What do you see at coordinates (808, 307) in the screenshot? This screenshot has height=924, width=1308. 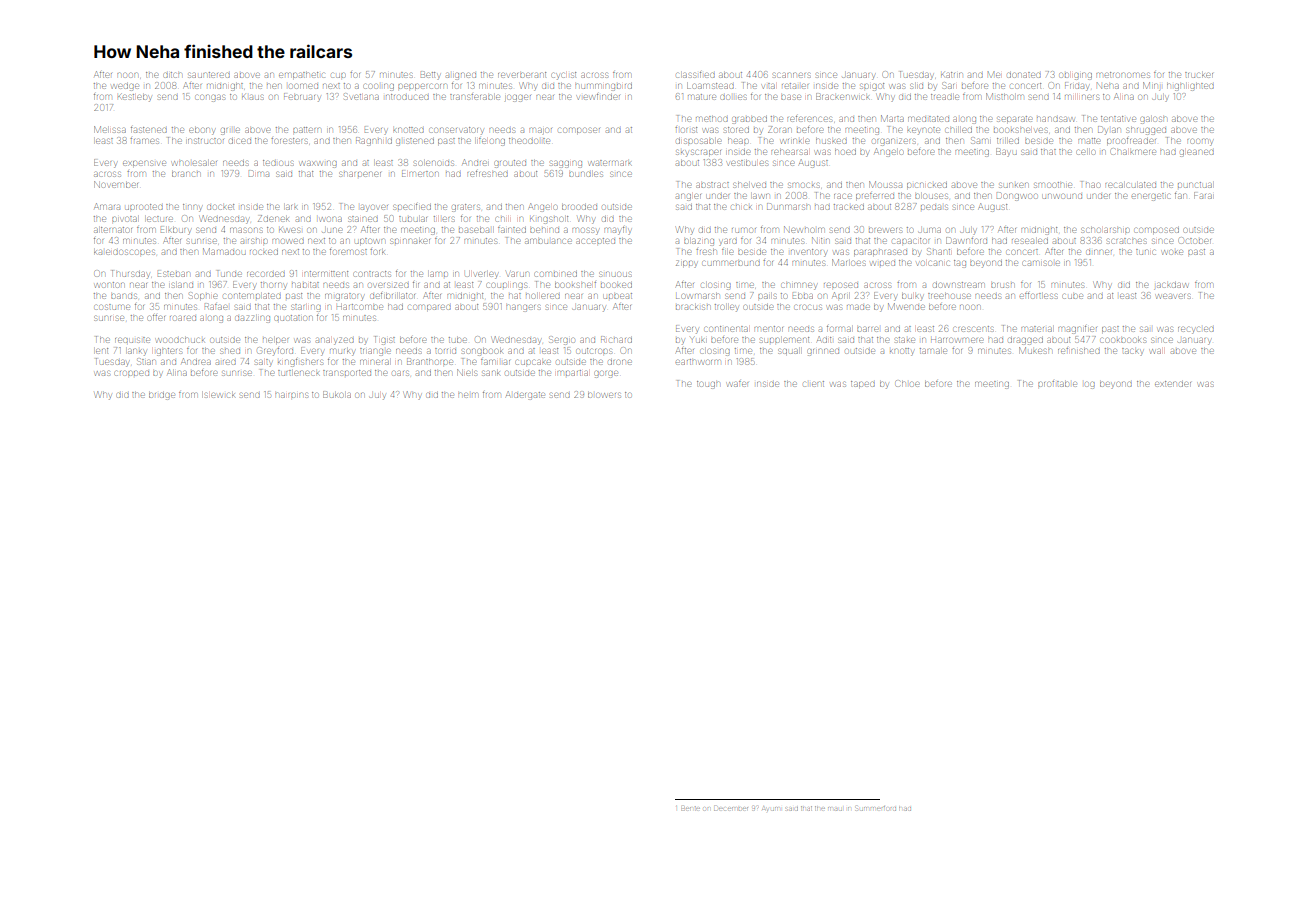 I see `crocus` at bounding box center [808, 307].
